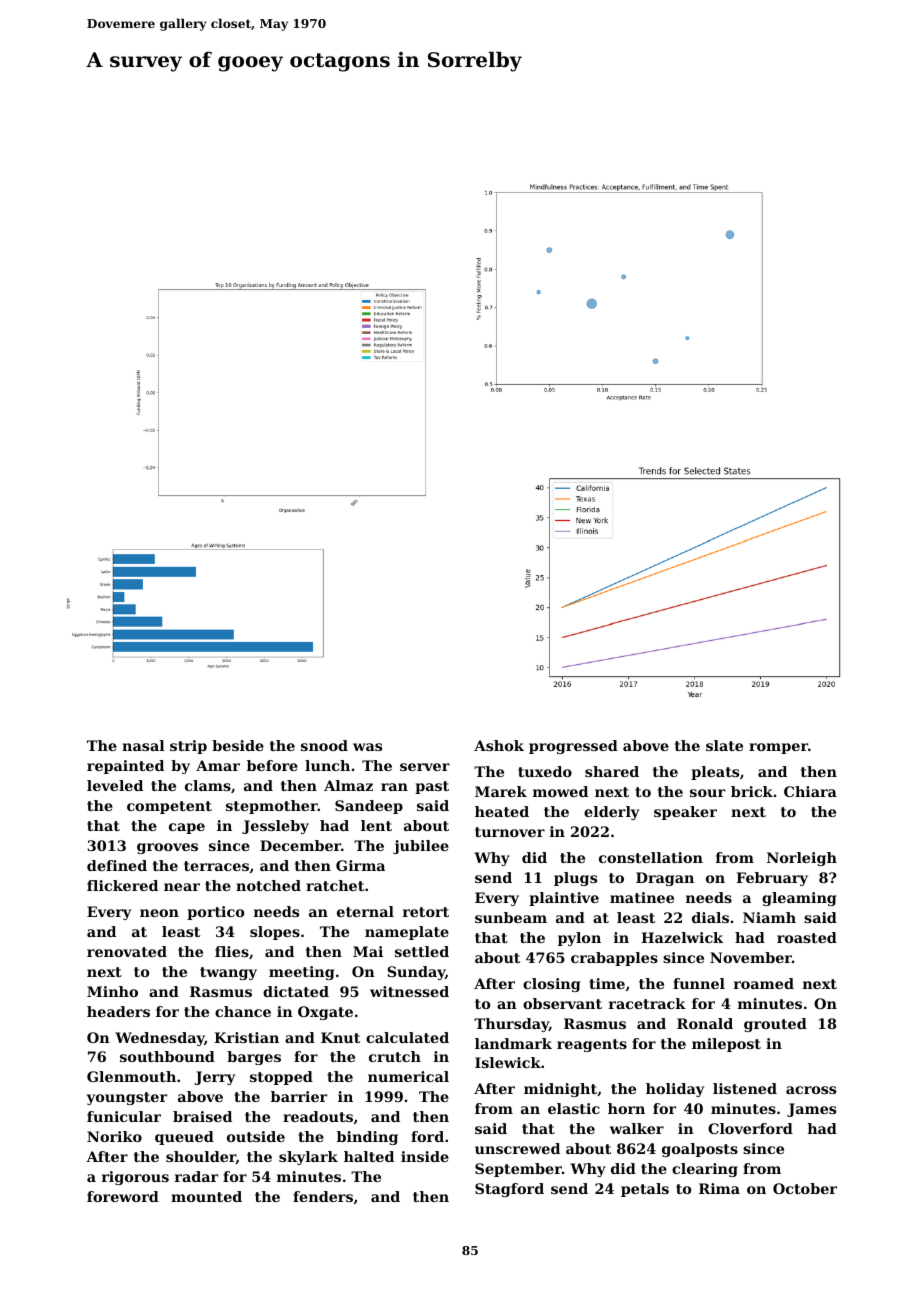 This image has height=1308, width=924. Describe the element at coordinates (802, 859) in the image. I see `Norleigh` at that location.
